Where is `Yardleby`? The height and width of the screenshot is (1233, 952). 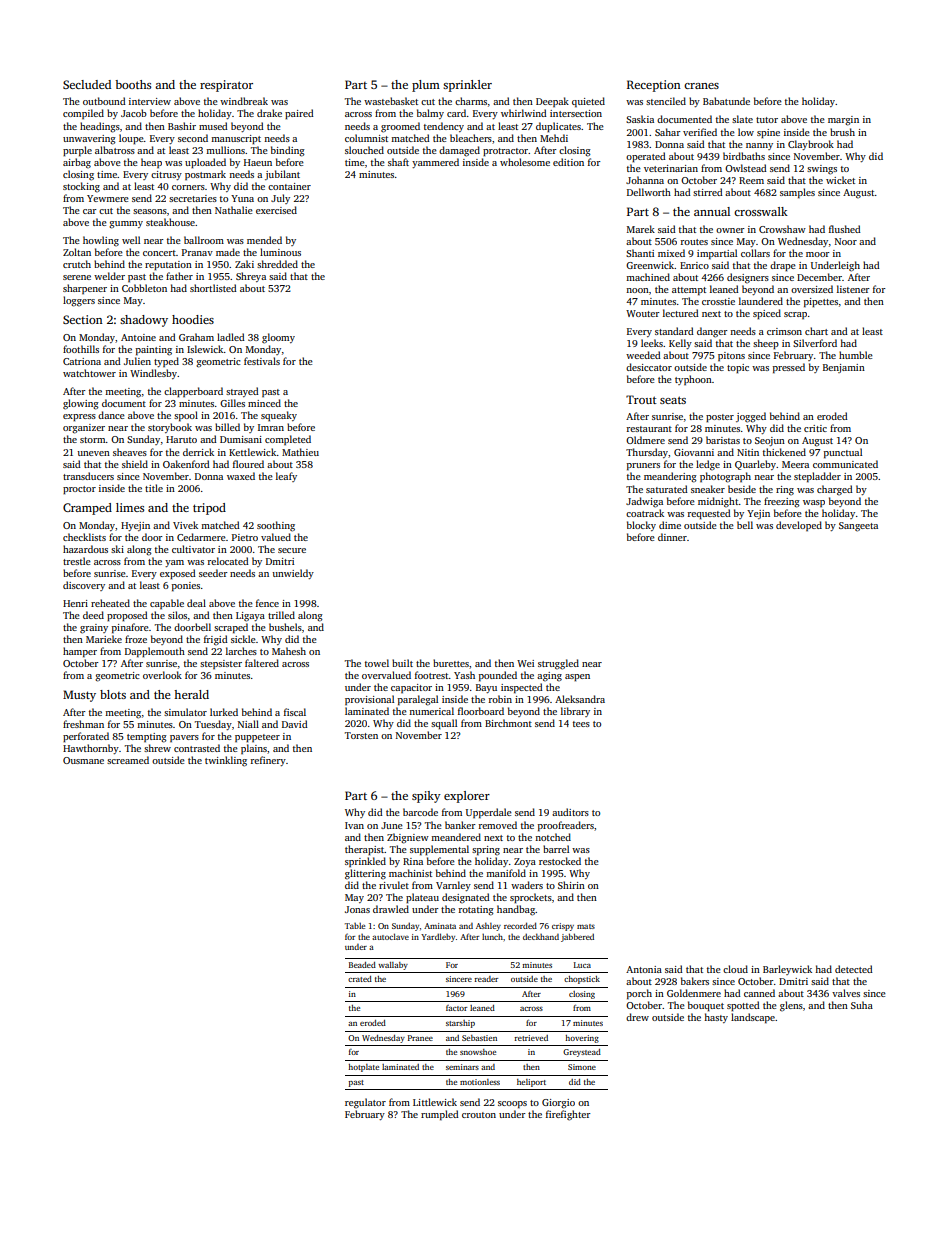
Yardleby is located at coordinates (438, 937).
